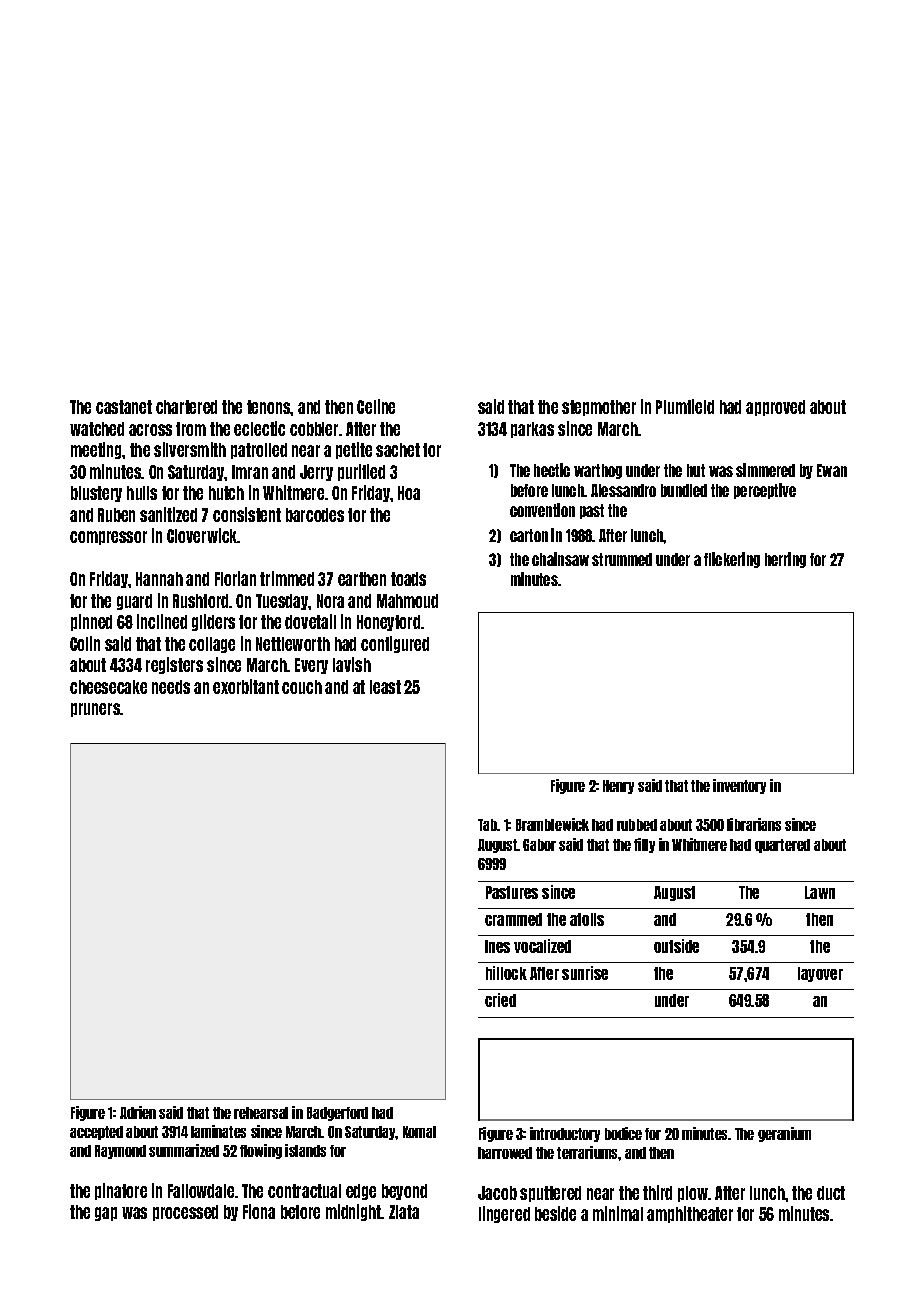 The width and height of the screenshot is (924, 1308). Describe the element at coordinates (250, 472) in the screenshot. I see `Imran` at that location.
